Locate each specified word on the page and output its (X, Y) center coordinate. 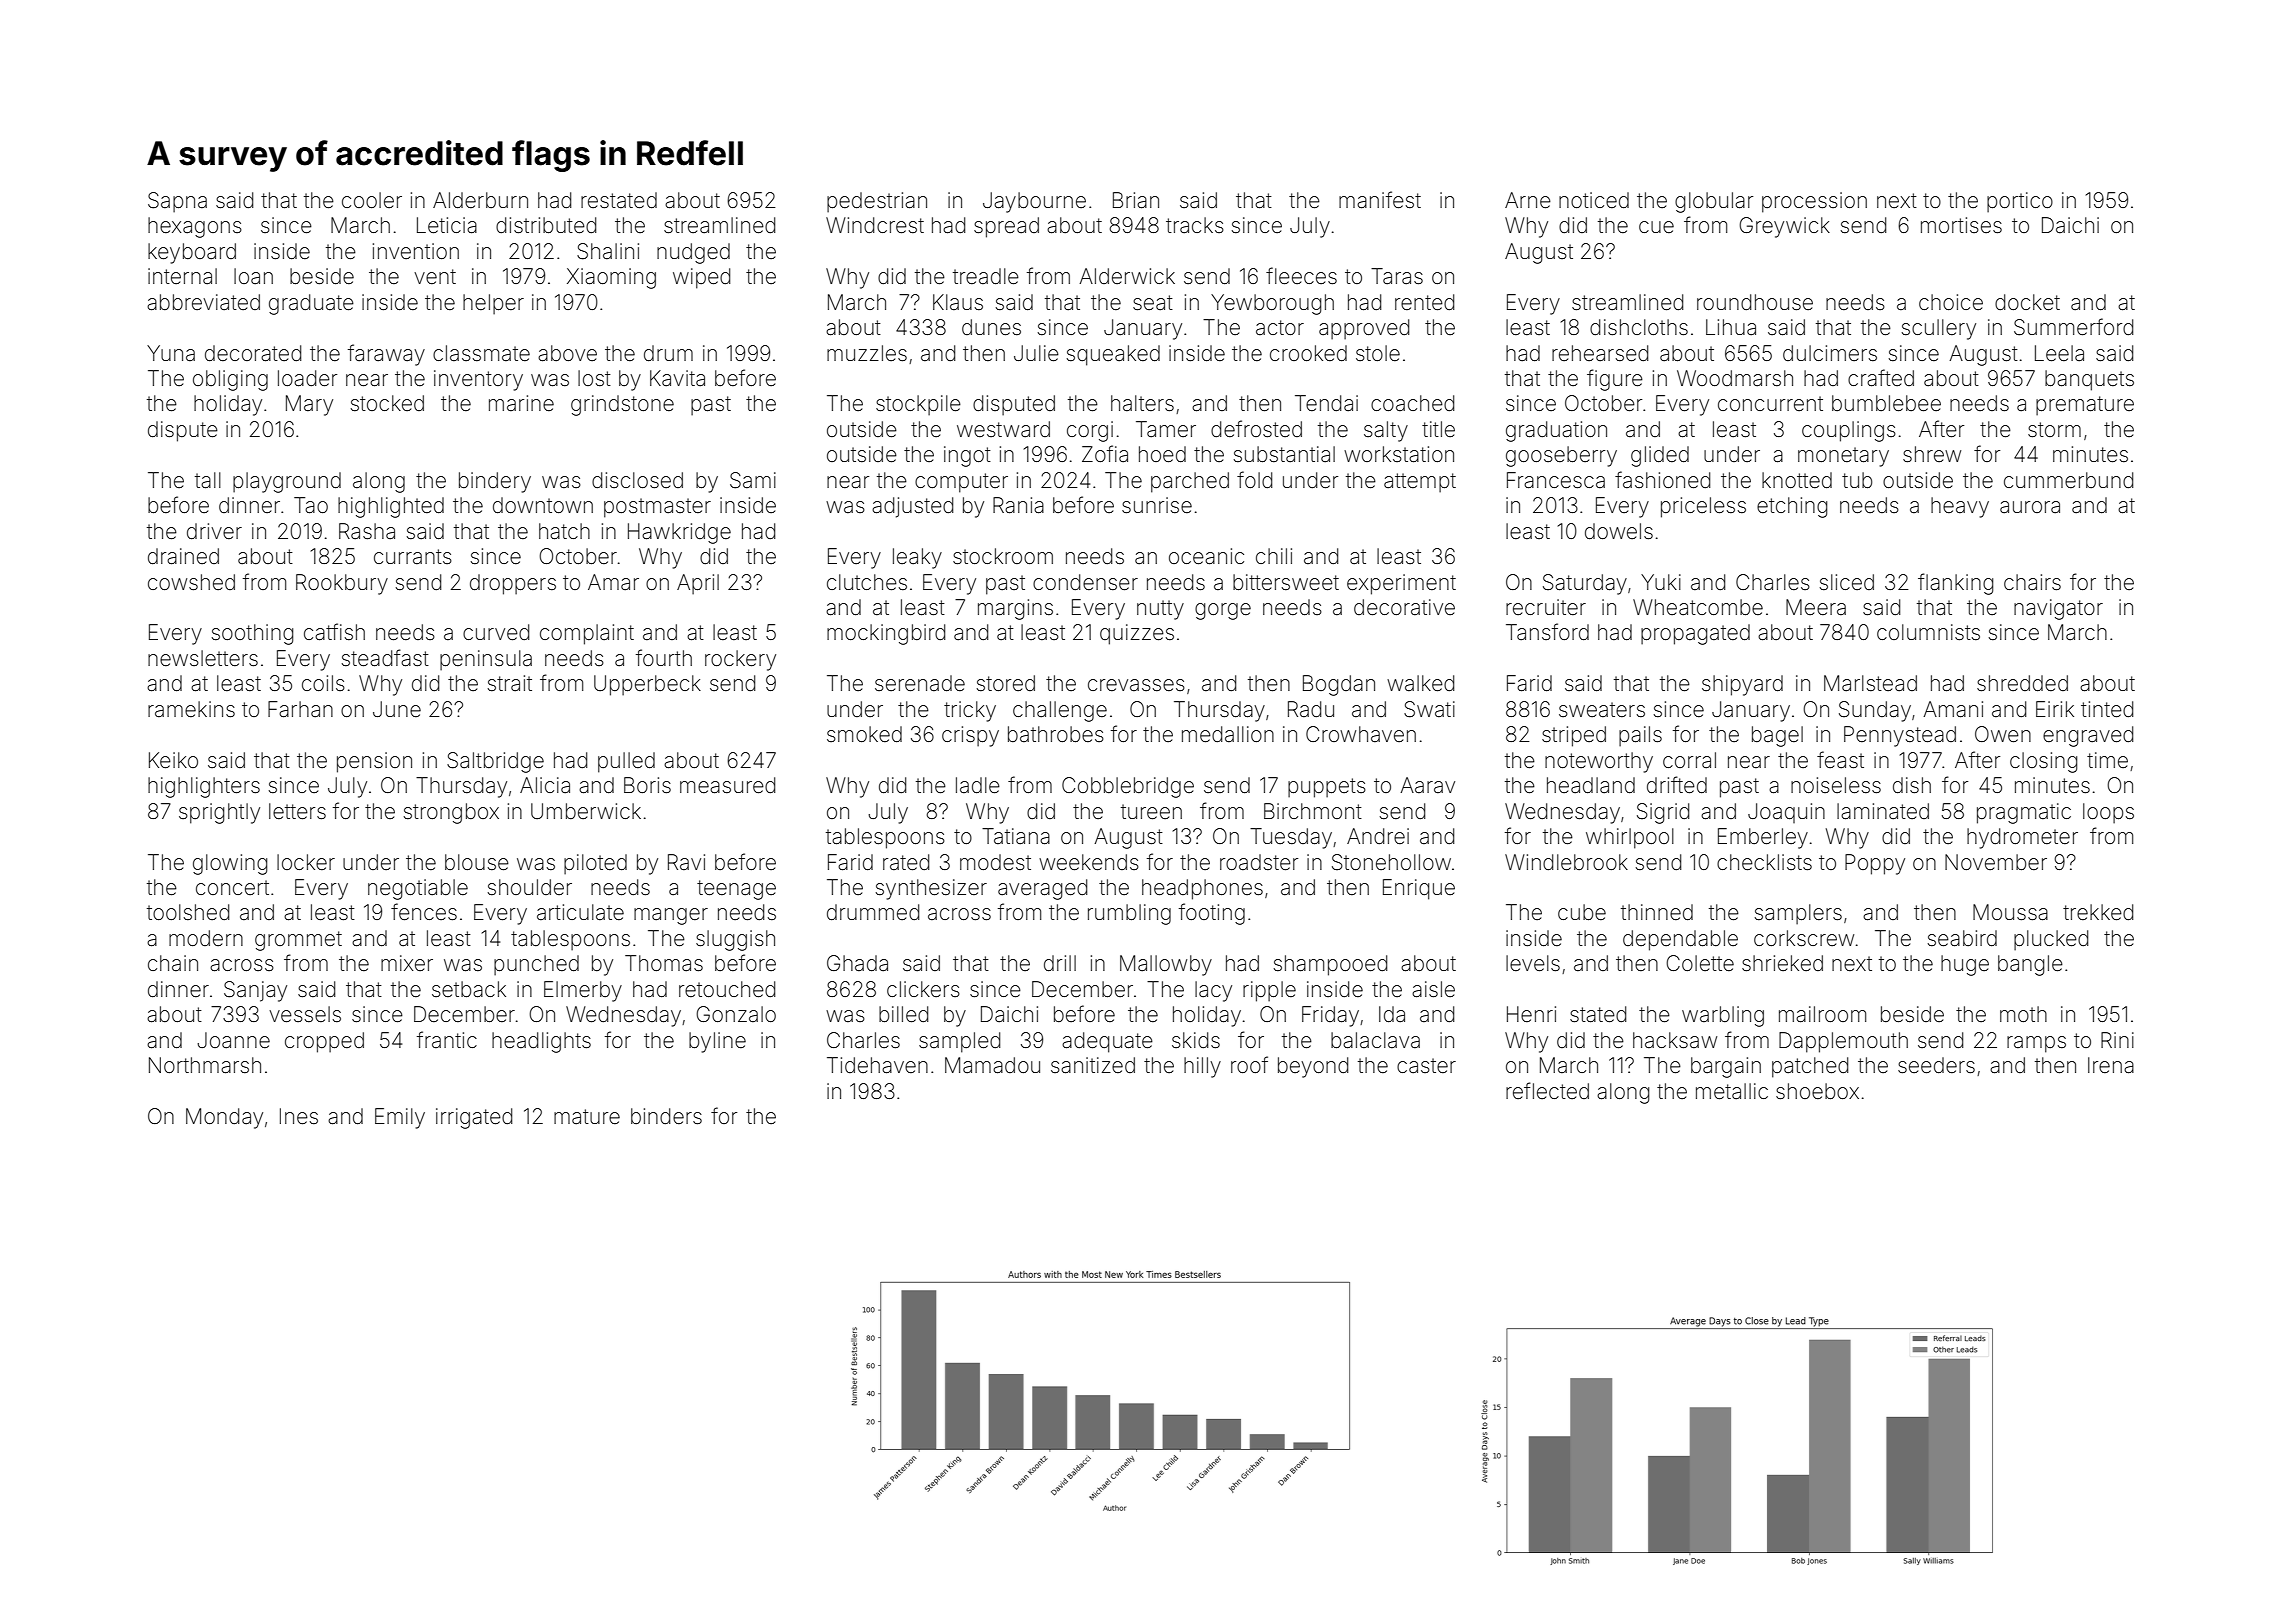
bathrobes (1056, 734)
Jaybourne (1034, 202)
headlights (541, 1042)
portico (2020, 202)
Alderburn (480, 200)
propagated (1695, 634)
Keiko (173, 760)
